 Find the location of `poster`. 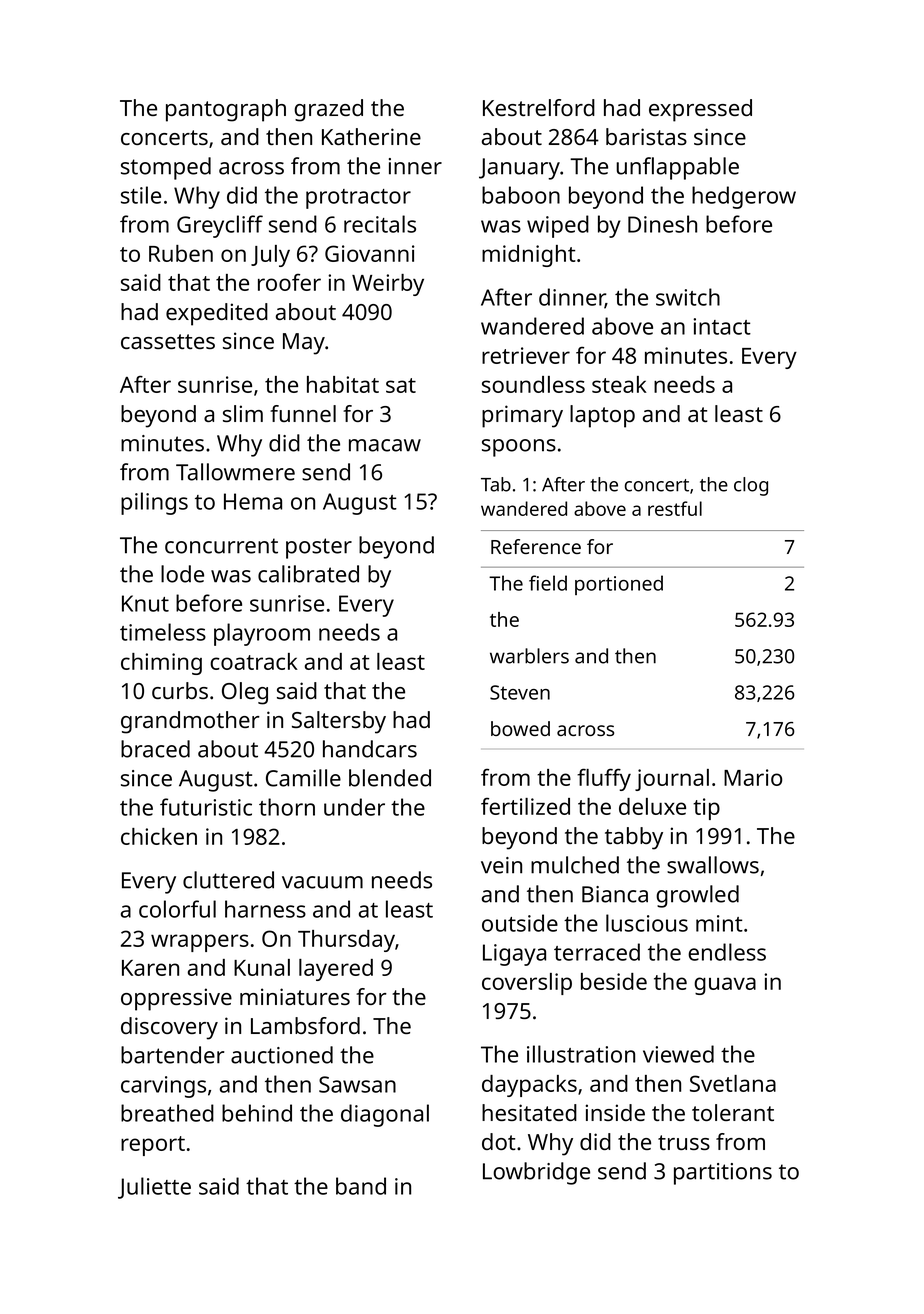

poster is located at coordinates (319, 548).
